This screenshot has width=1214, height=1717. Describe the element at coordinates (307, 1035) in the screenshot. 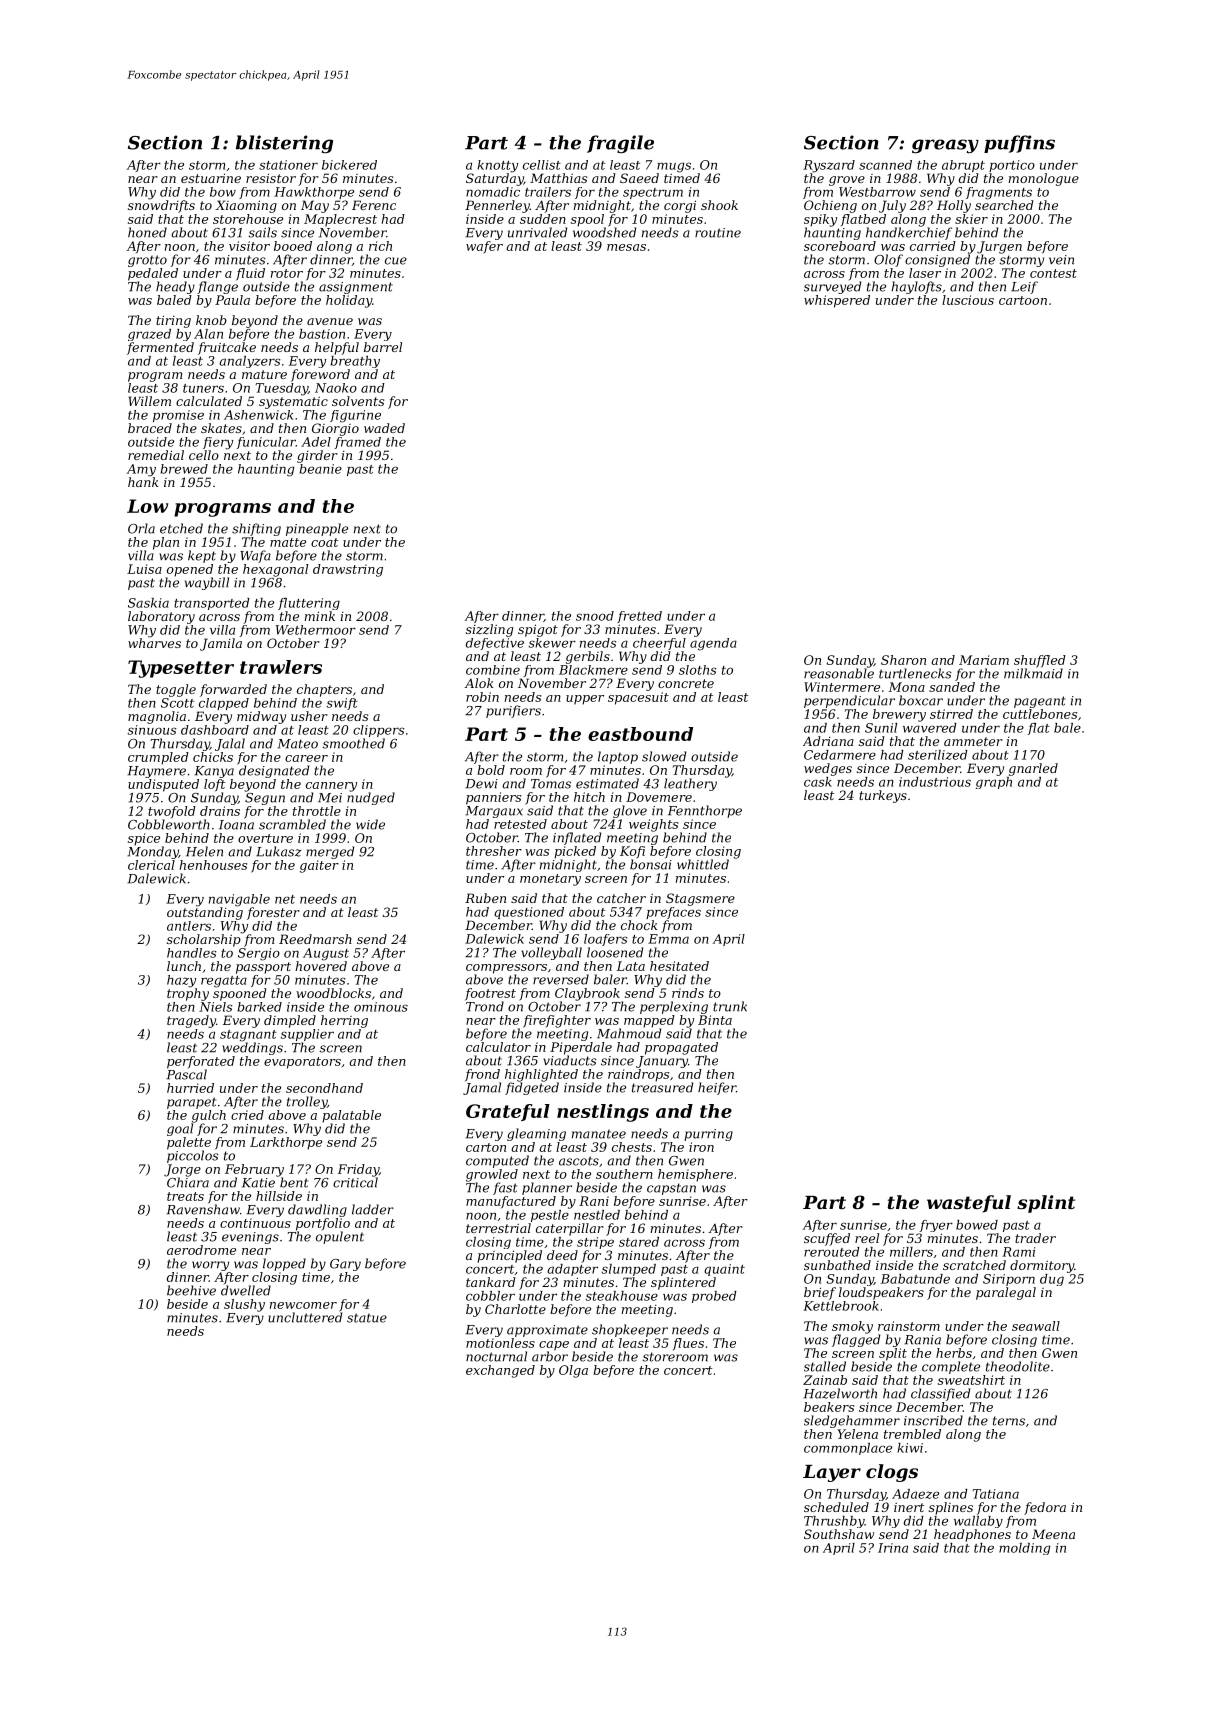

I see `supplier` at that location.
